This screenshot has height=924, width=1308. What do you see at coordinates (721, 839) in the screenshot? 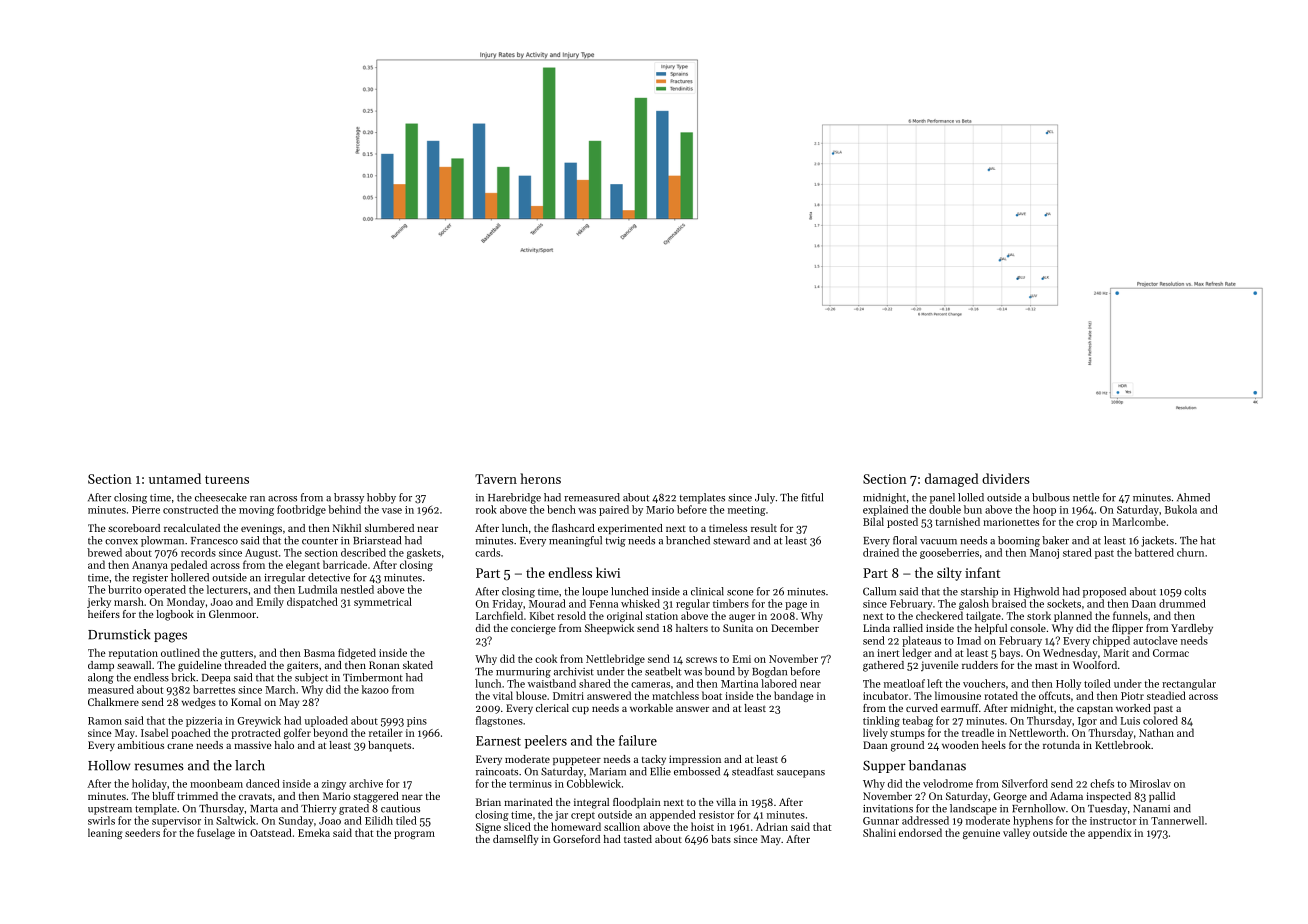
I see `bats` at bounding box center [721, 839].
